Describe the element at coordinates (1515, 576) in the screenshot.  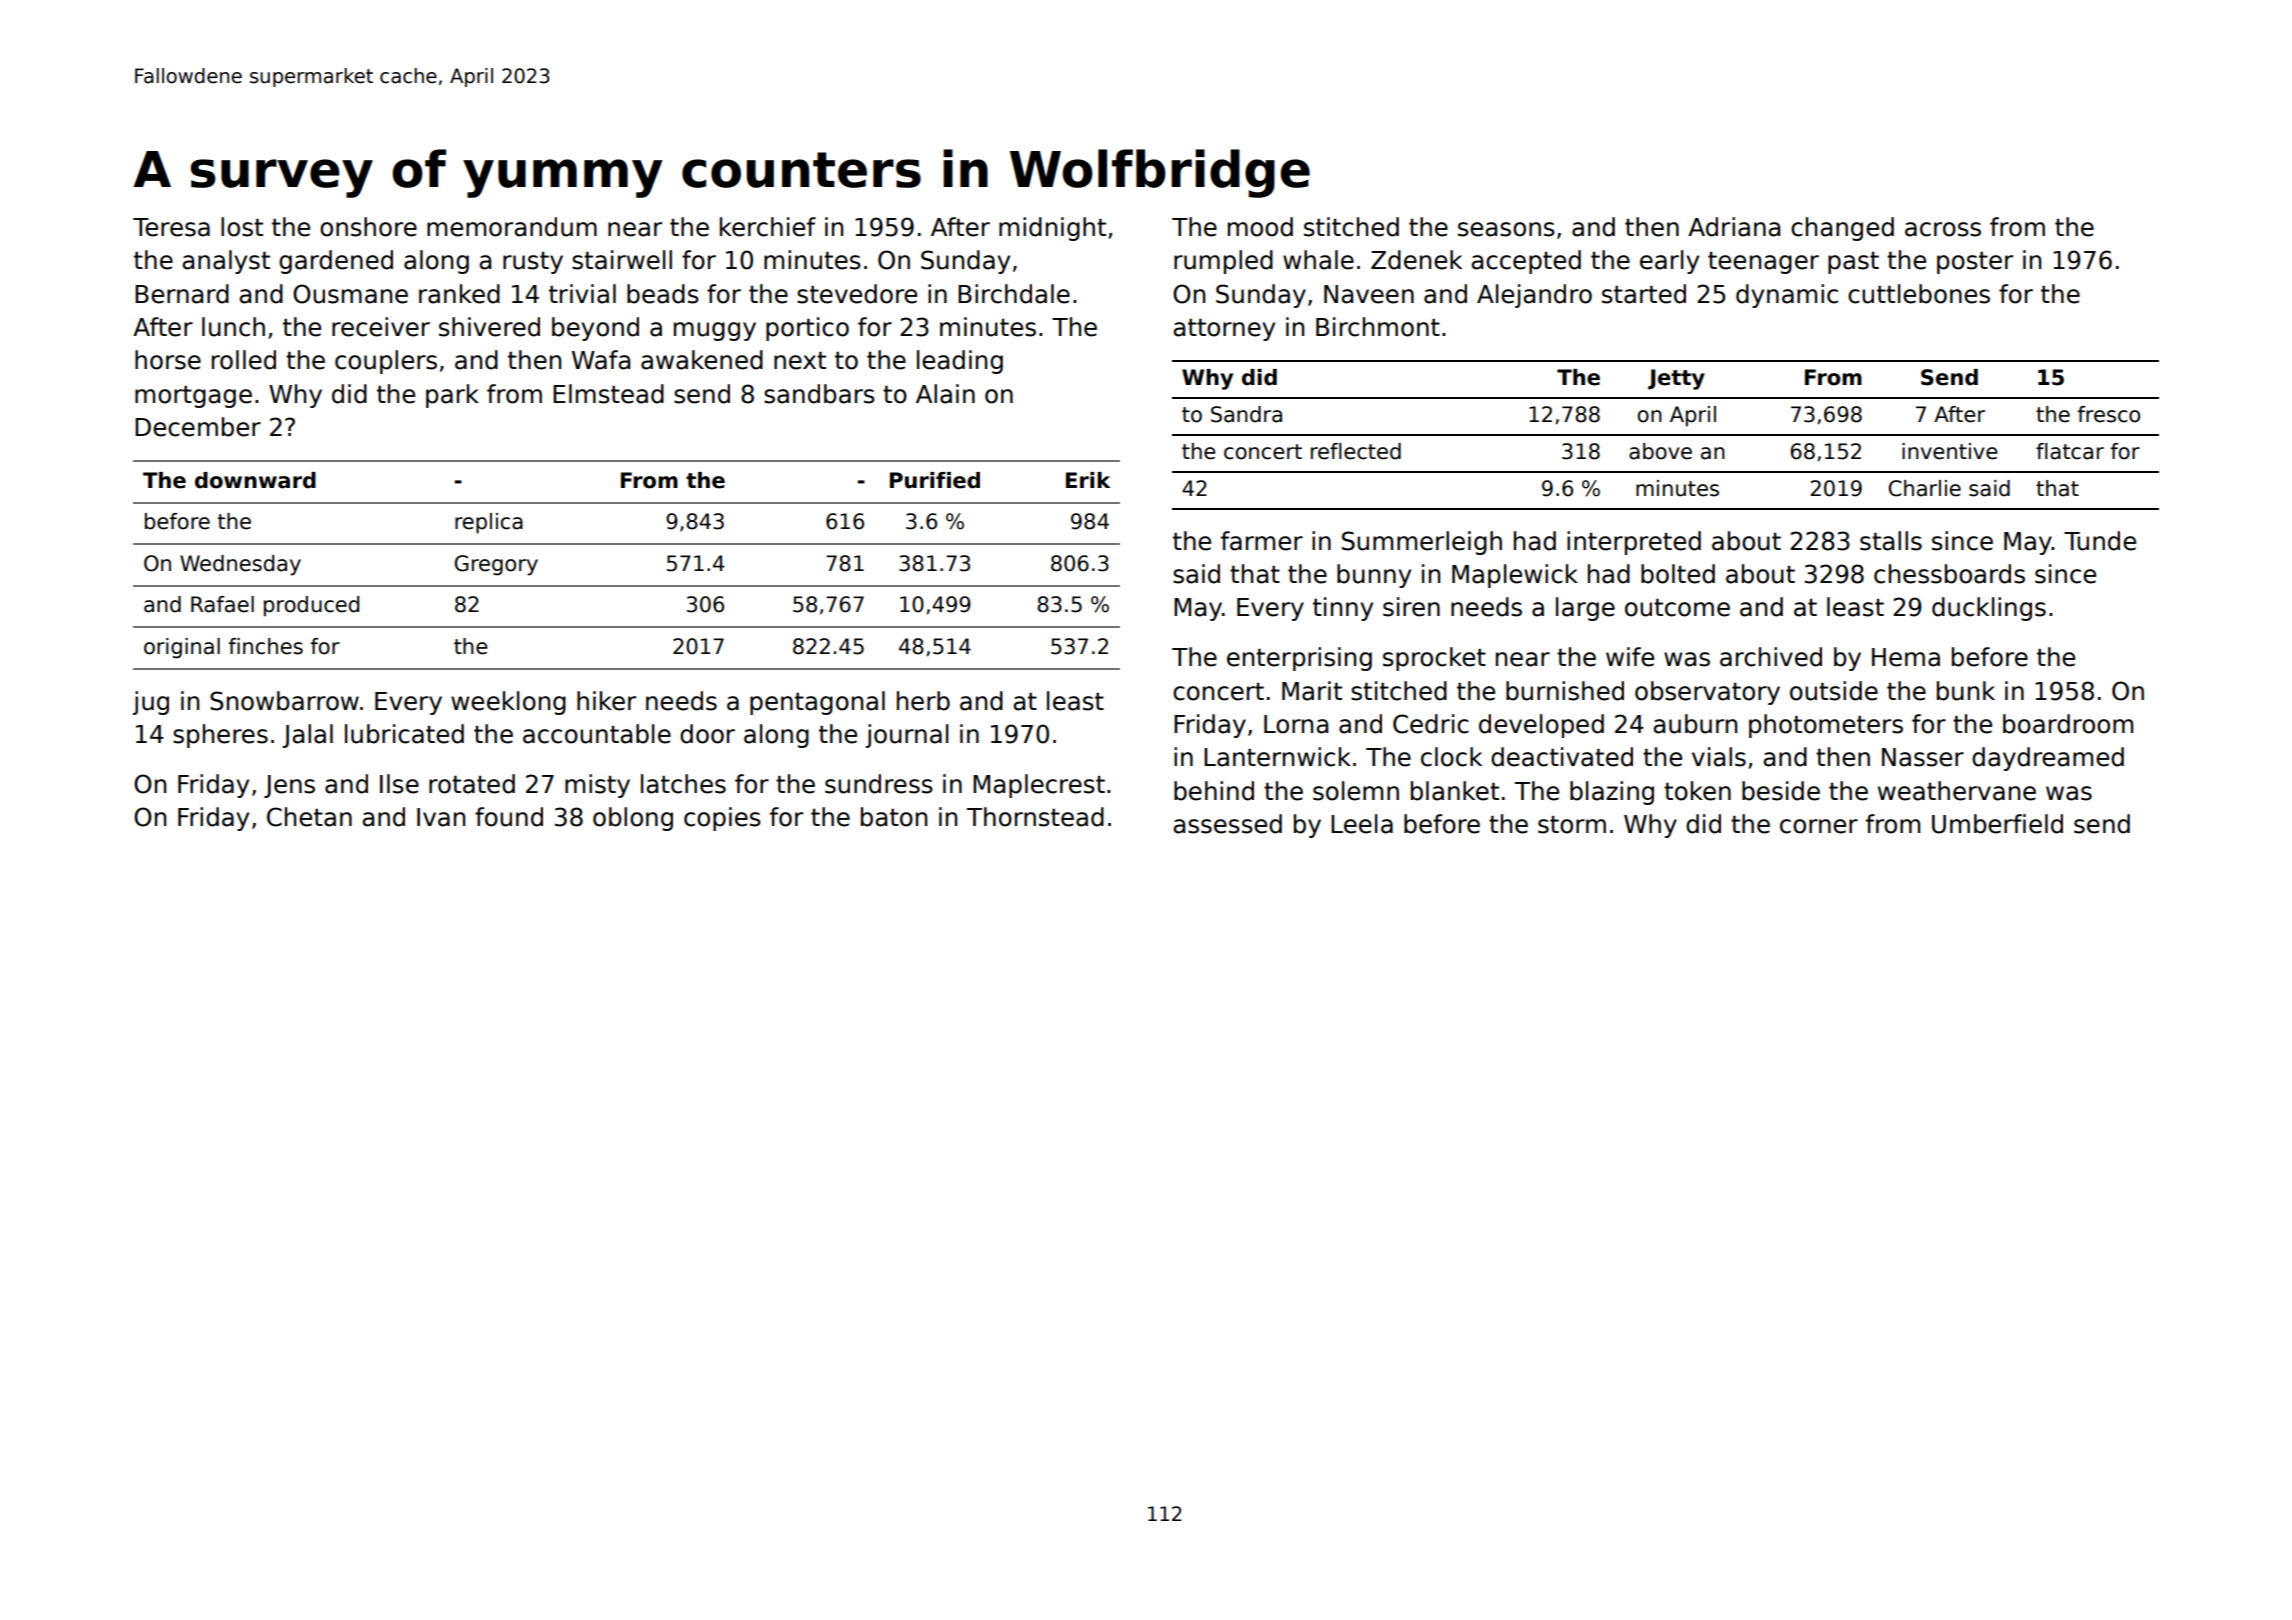
I see `Maplewick` at that location.
